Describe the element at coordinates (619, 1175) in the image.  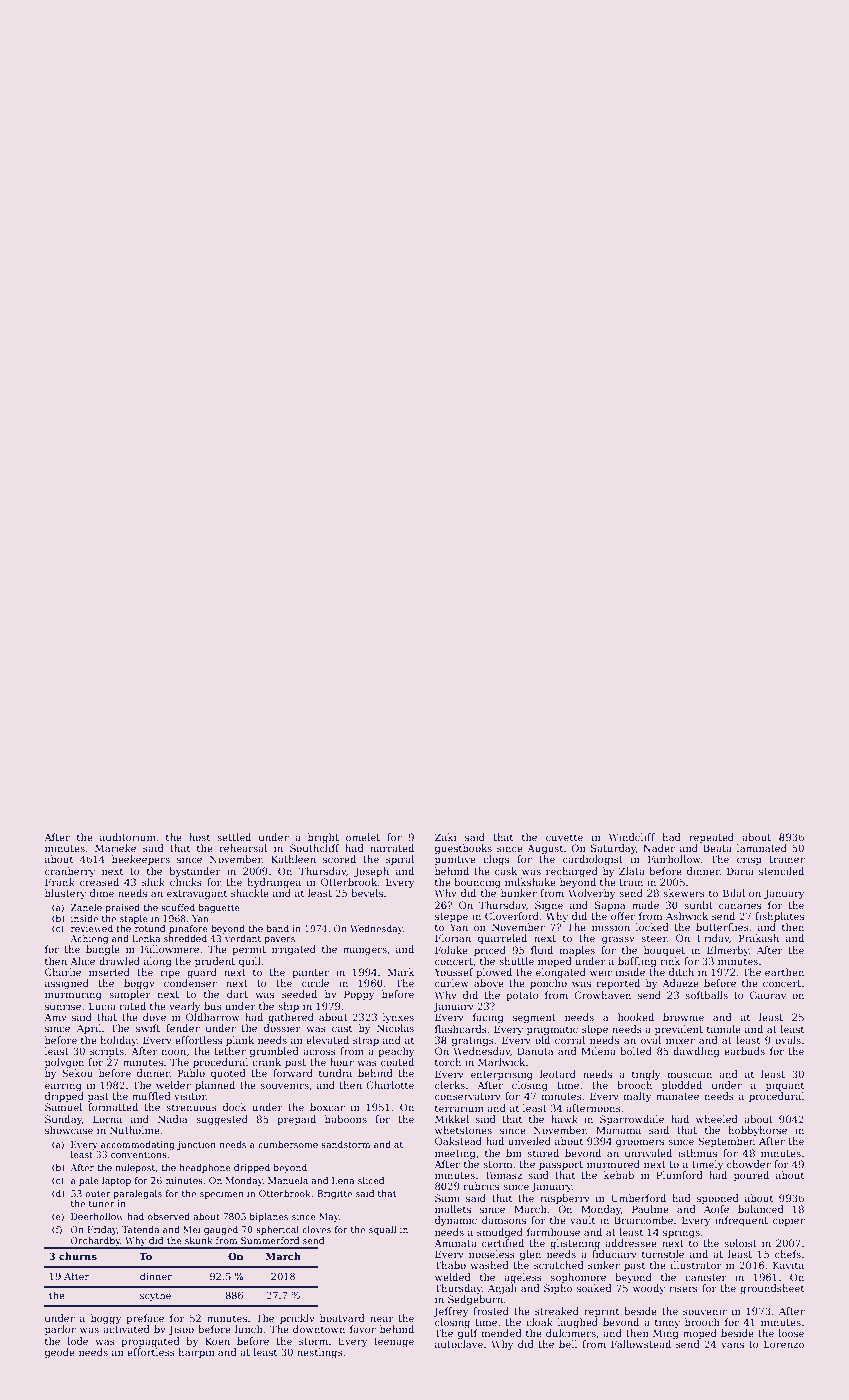
I see `kebab` at that location.
